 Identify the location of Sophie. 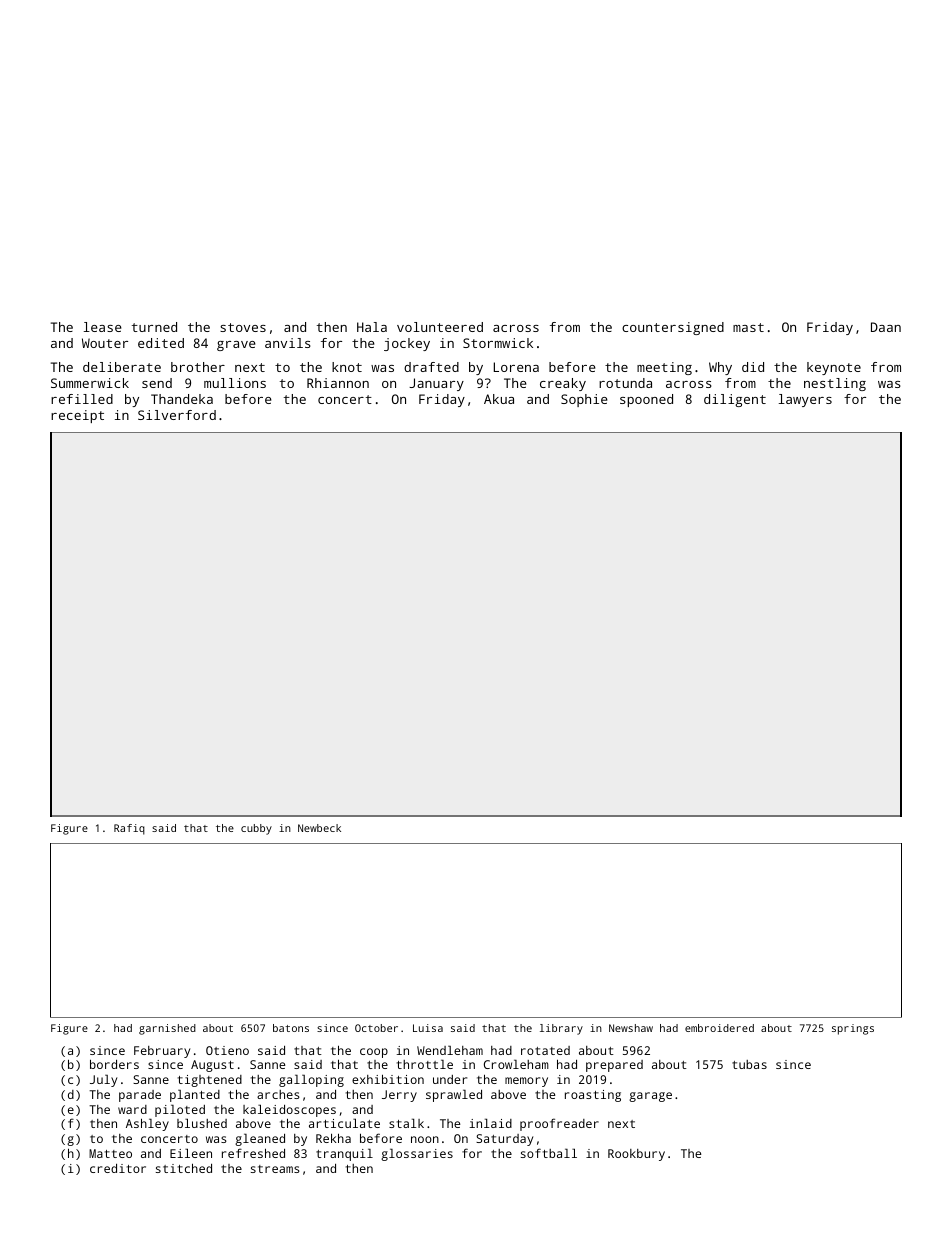
(584, 400).
